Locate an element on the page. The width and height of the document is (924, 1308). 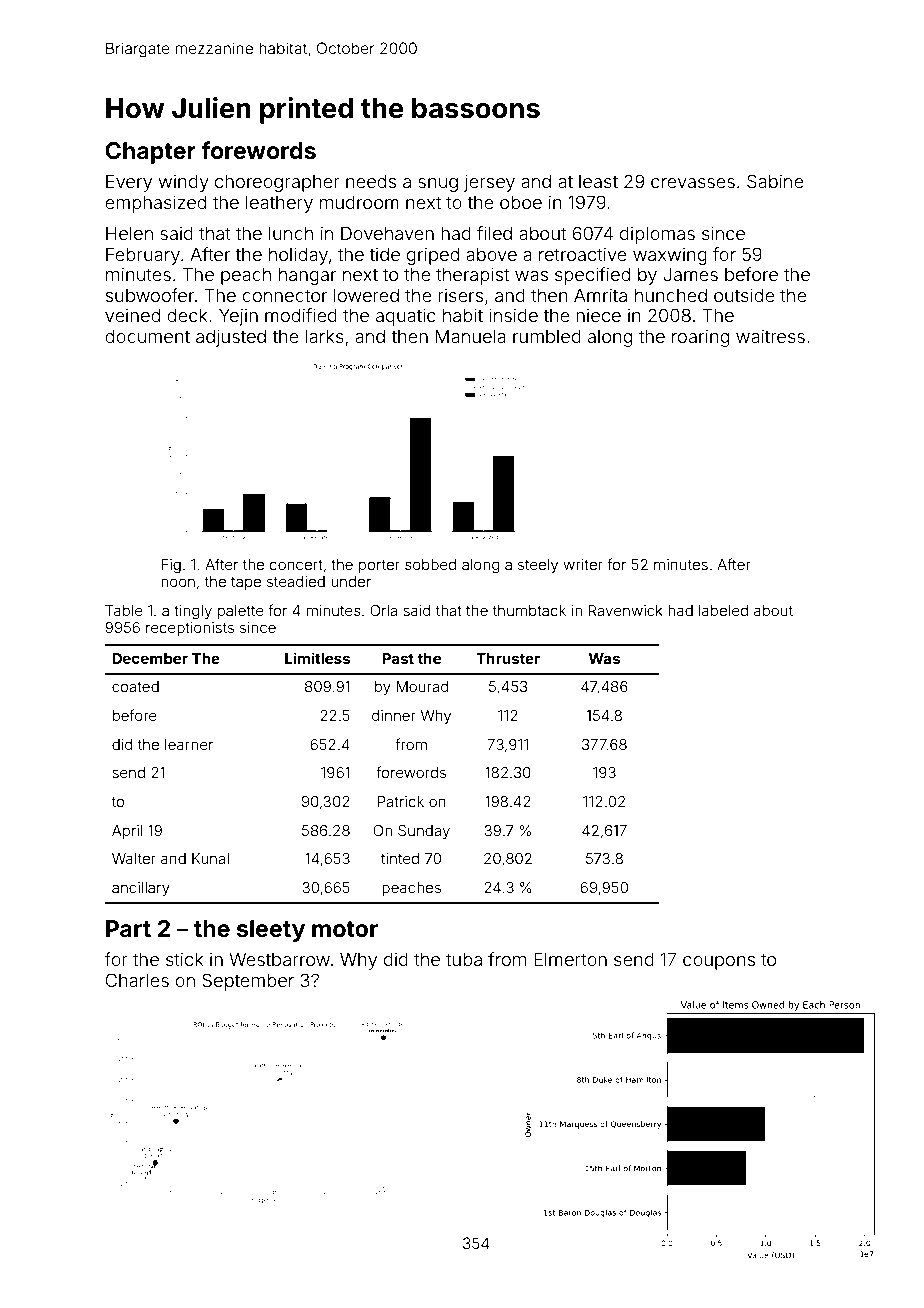
oboe is located at coordinates (521, 202).
